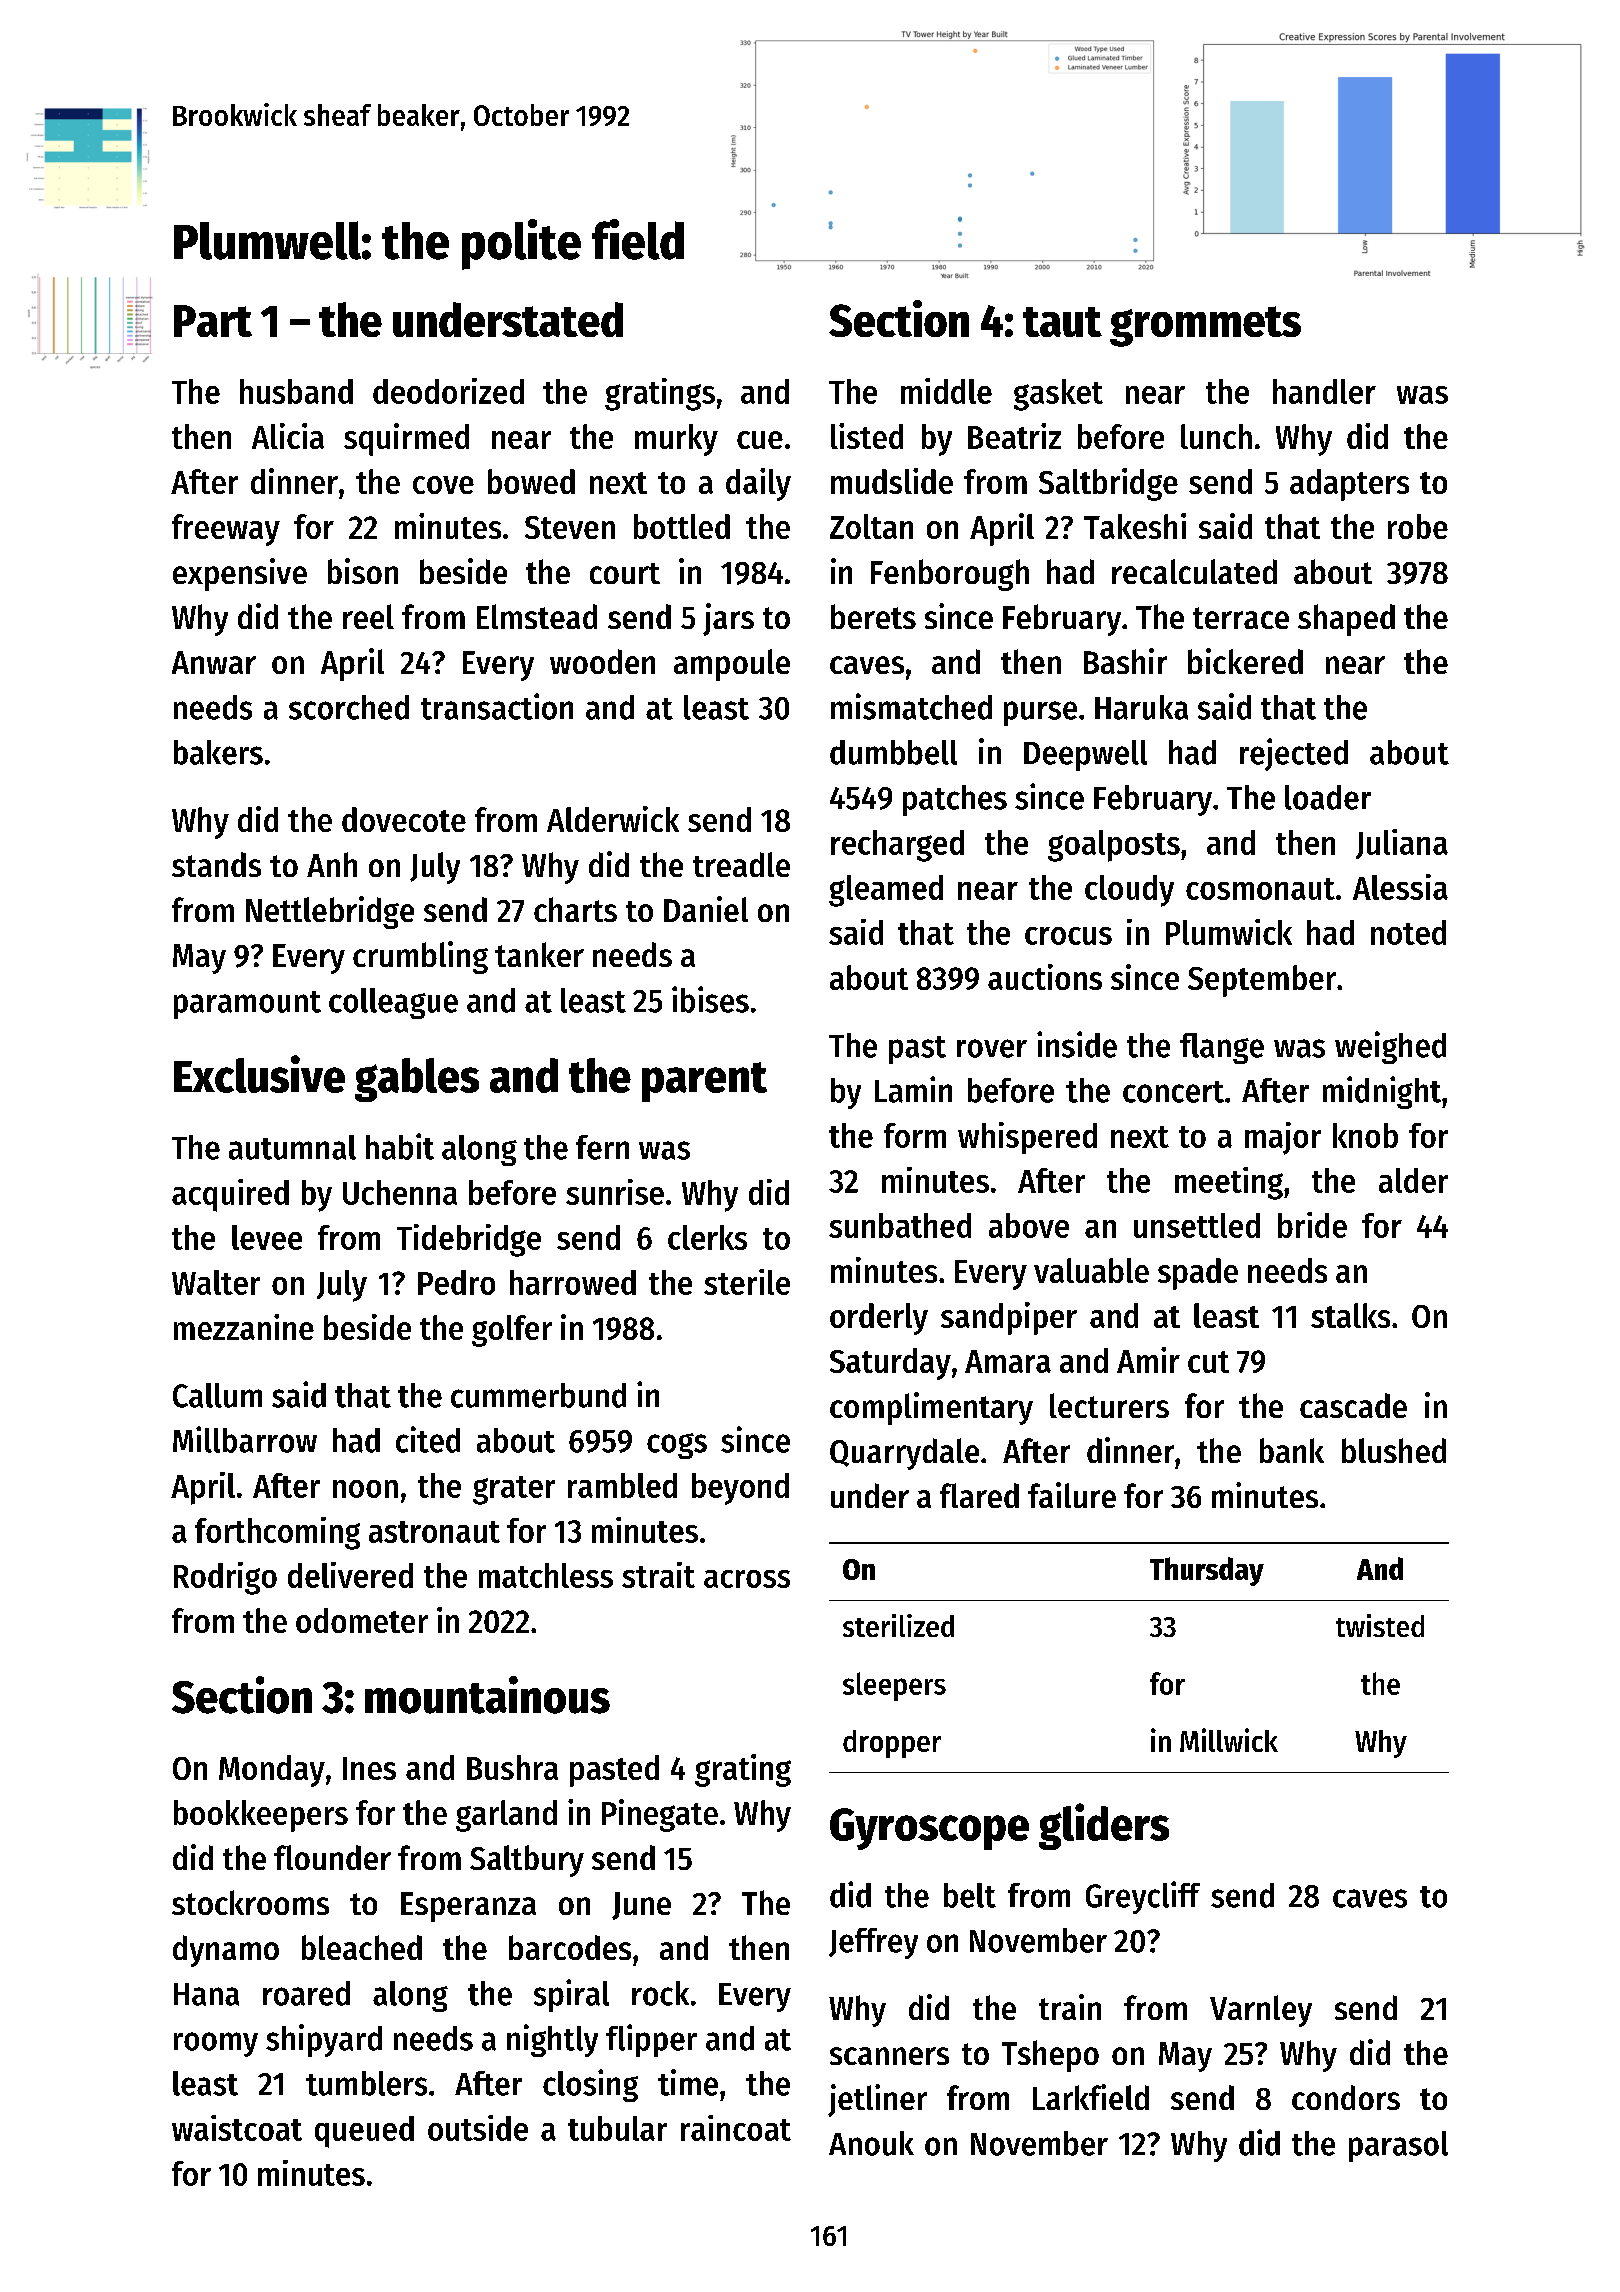 This page has width=1620, height=2292. What do you see at coordinates (448, 391) in the page?
I see `deodorized` at bounding box center [448, 391].
